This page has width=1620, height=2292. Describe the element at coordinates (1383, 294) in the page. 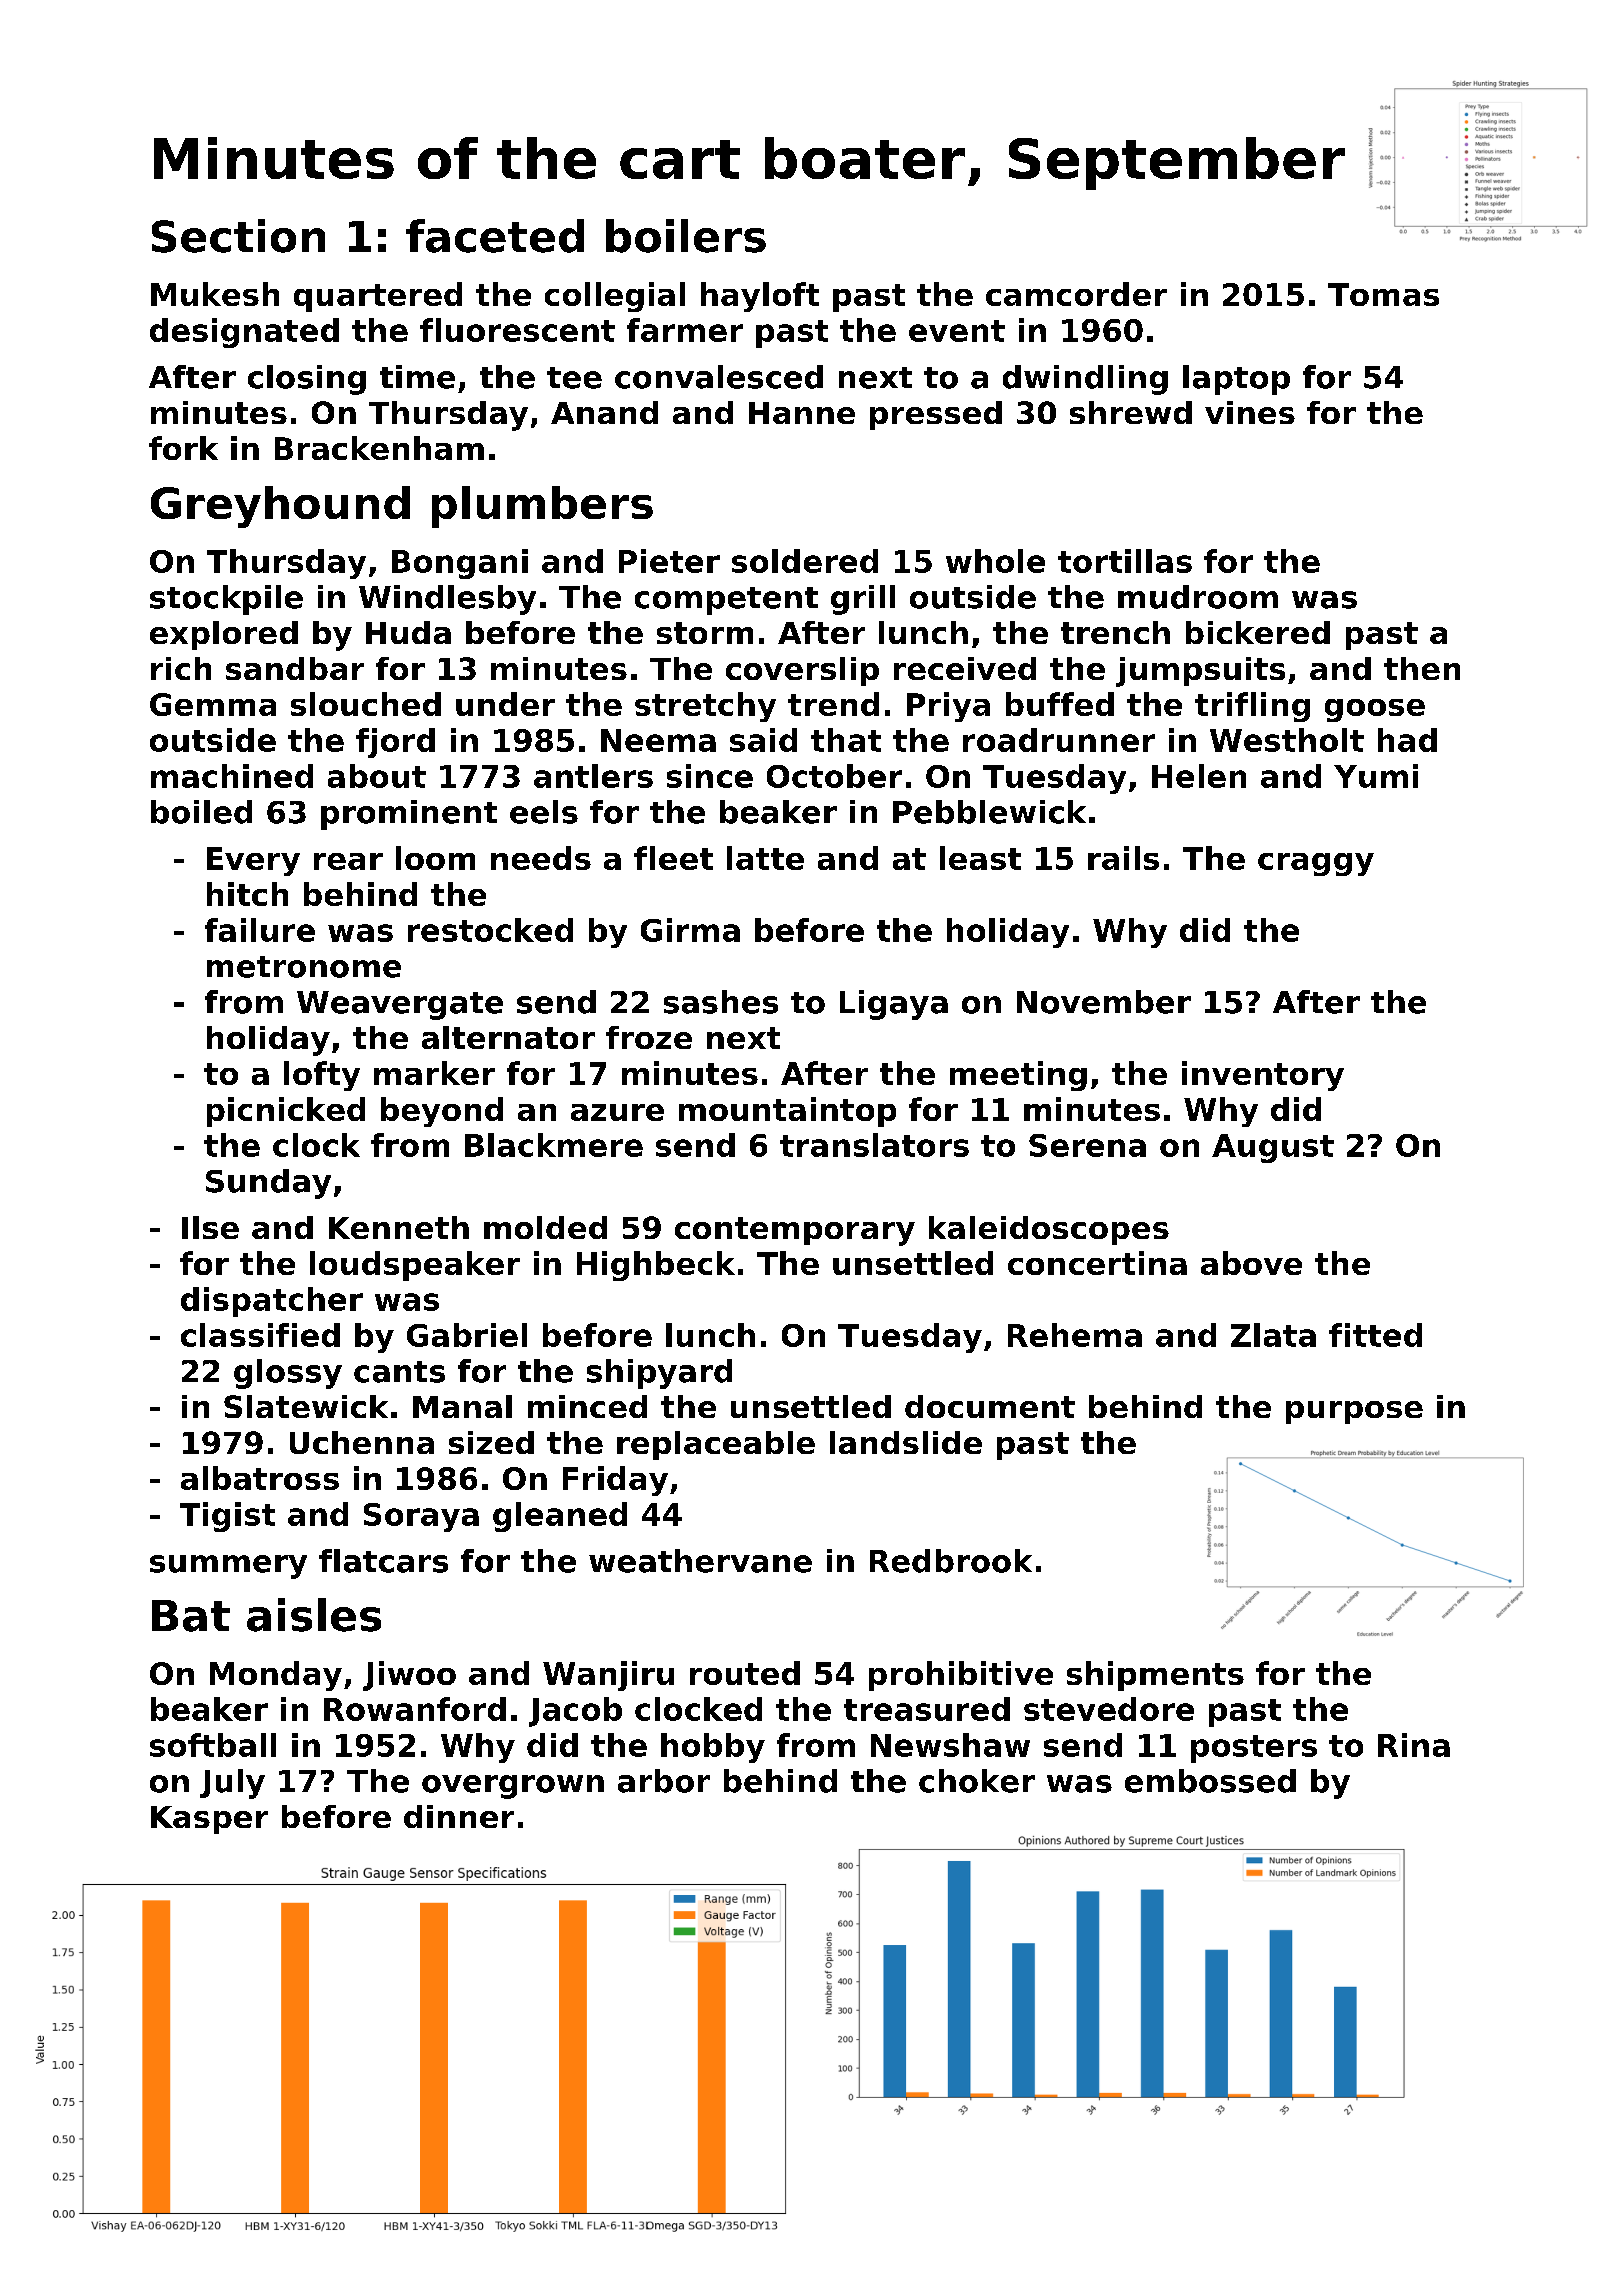

I see `Tomas` at that location.
